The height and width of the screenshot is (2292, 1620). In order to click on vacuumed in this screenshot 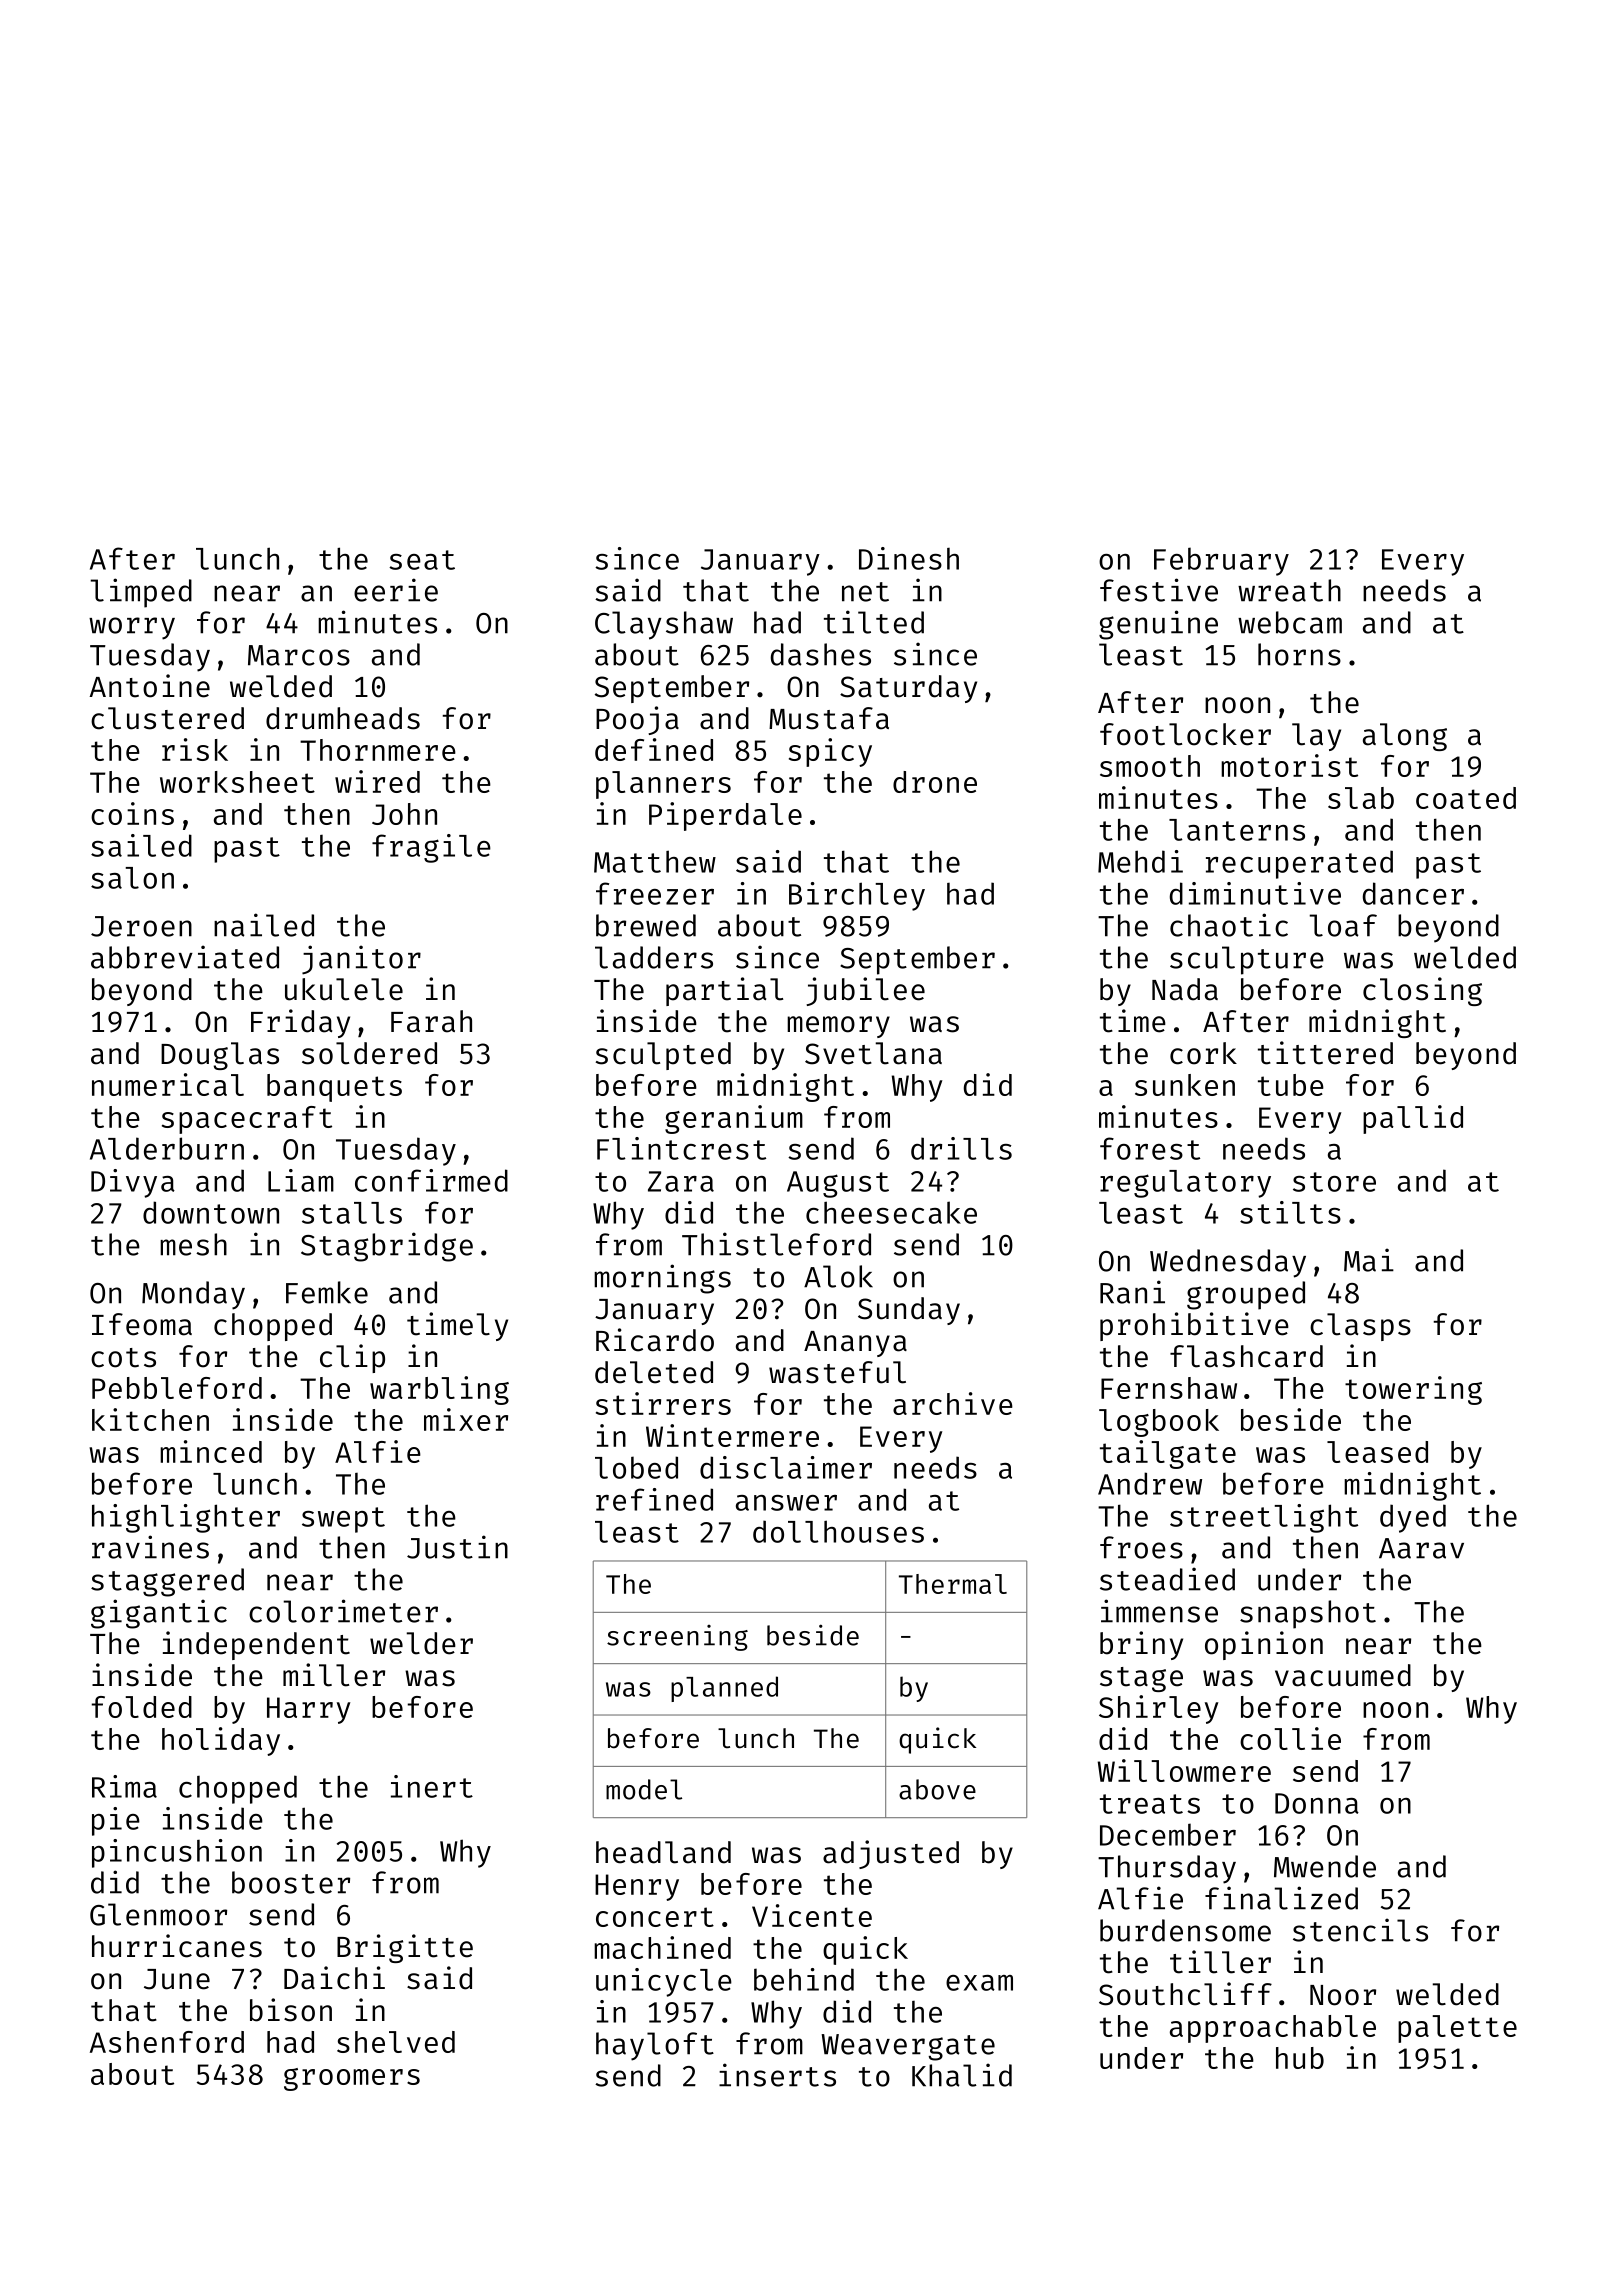, I will do `click(1343, 1675)`.
